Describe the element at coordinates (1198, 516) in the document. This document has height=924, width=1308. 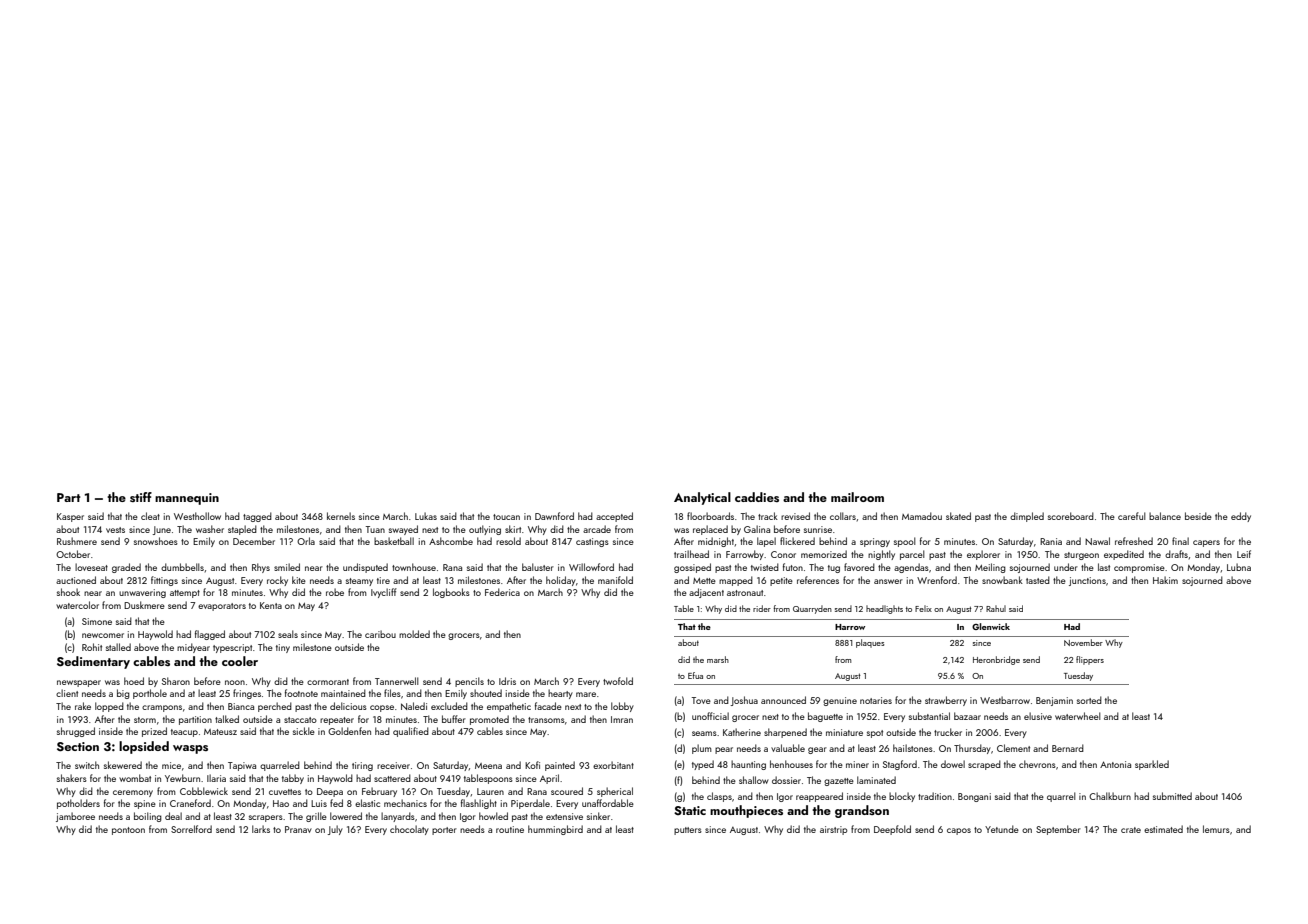
I see `beside` at that location.
